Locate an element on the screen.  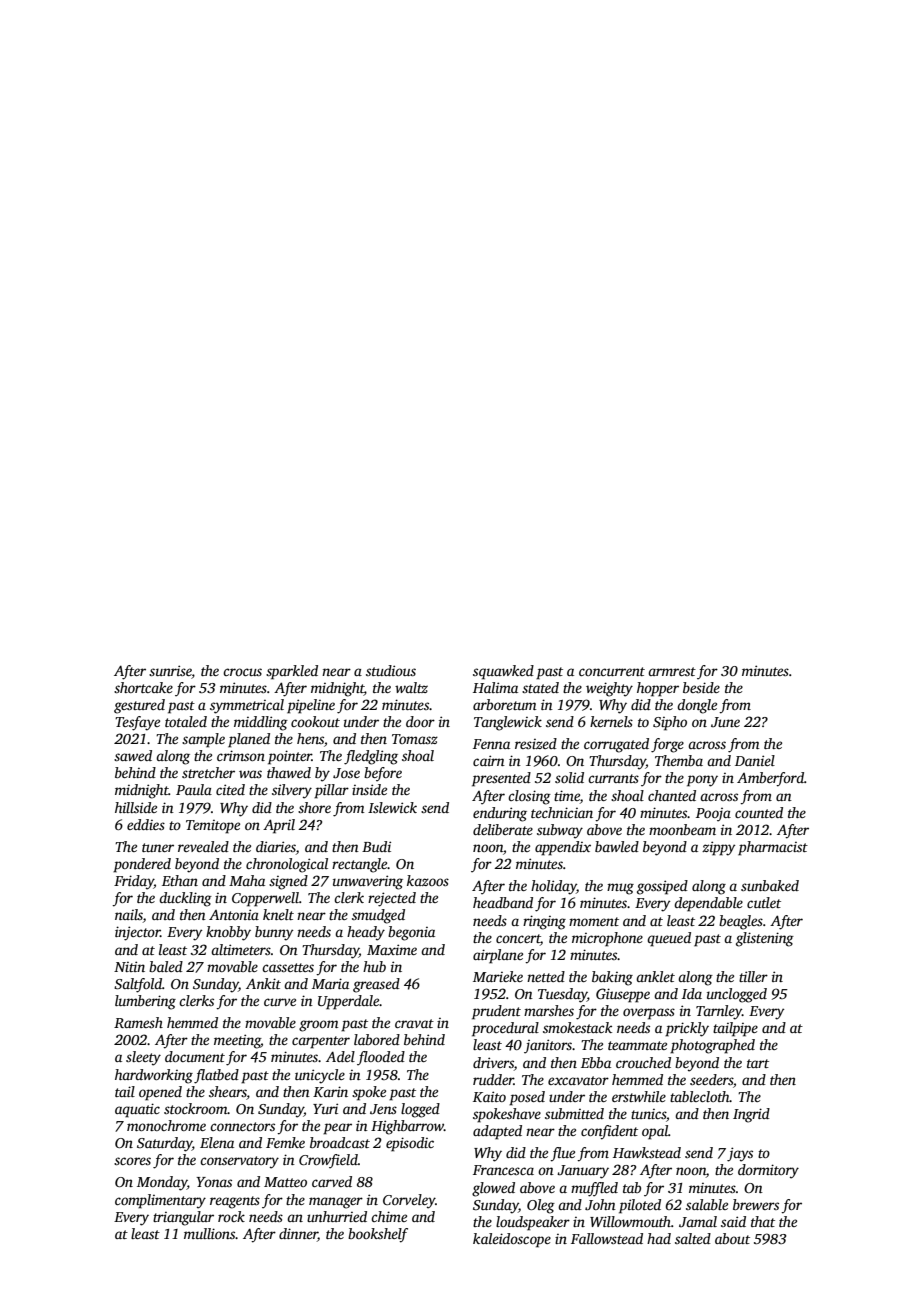
baking is located at coordinates (612, 978).
